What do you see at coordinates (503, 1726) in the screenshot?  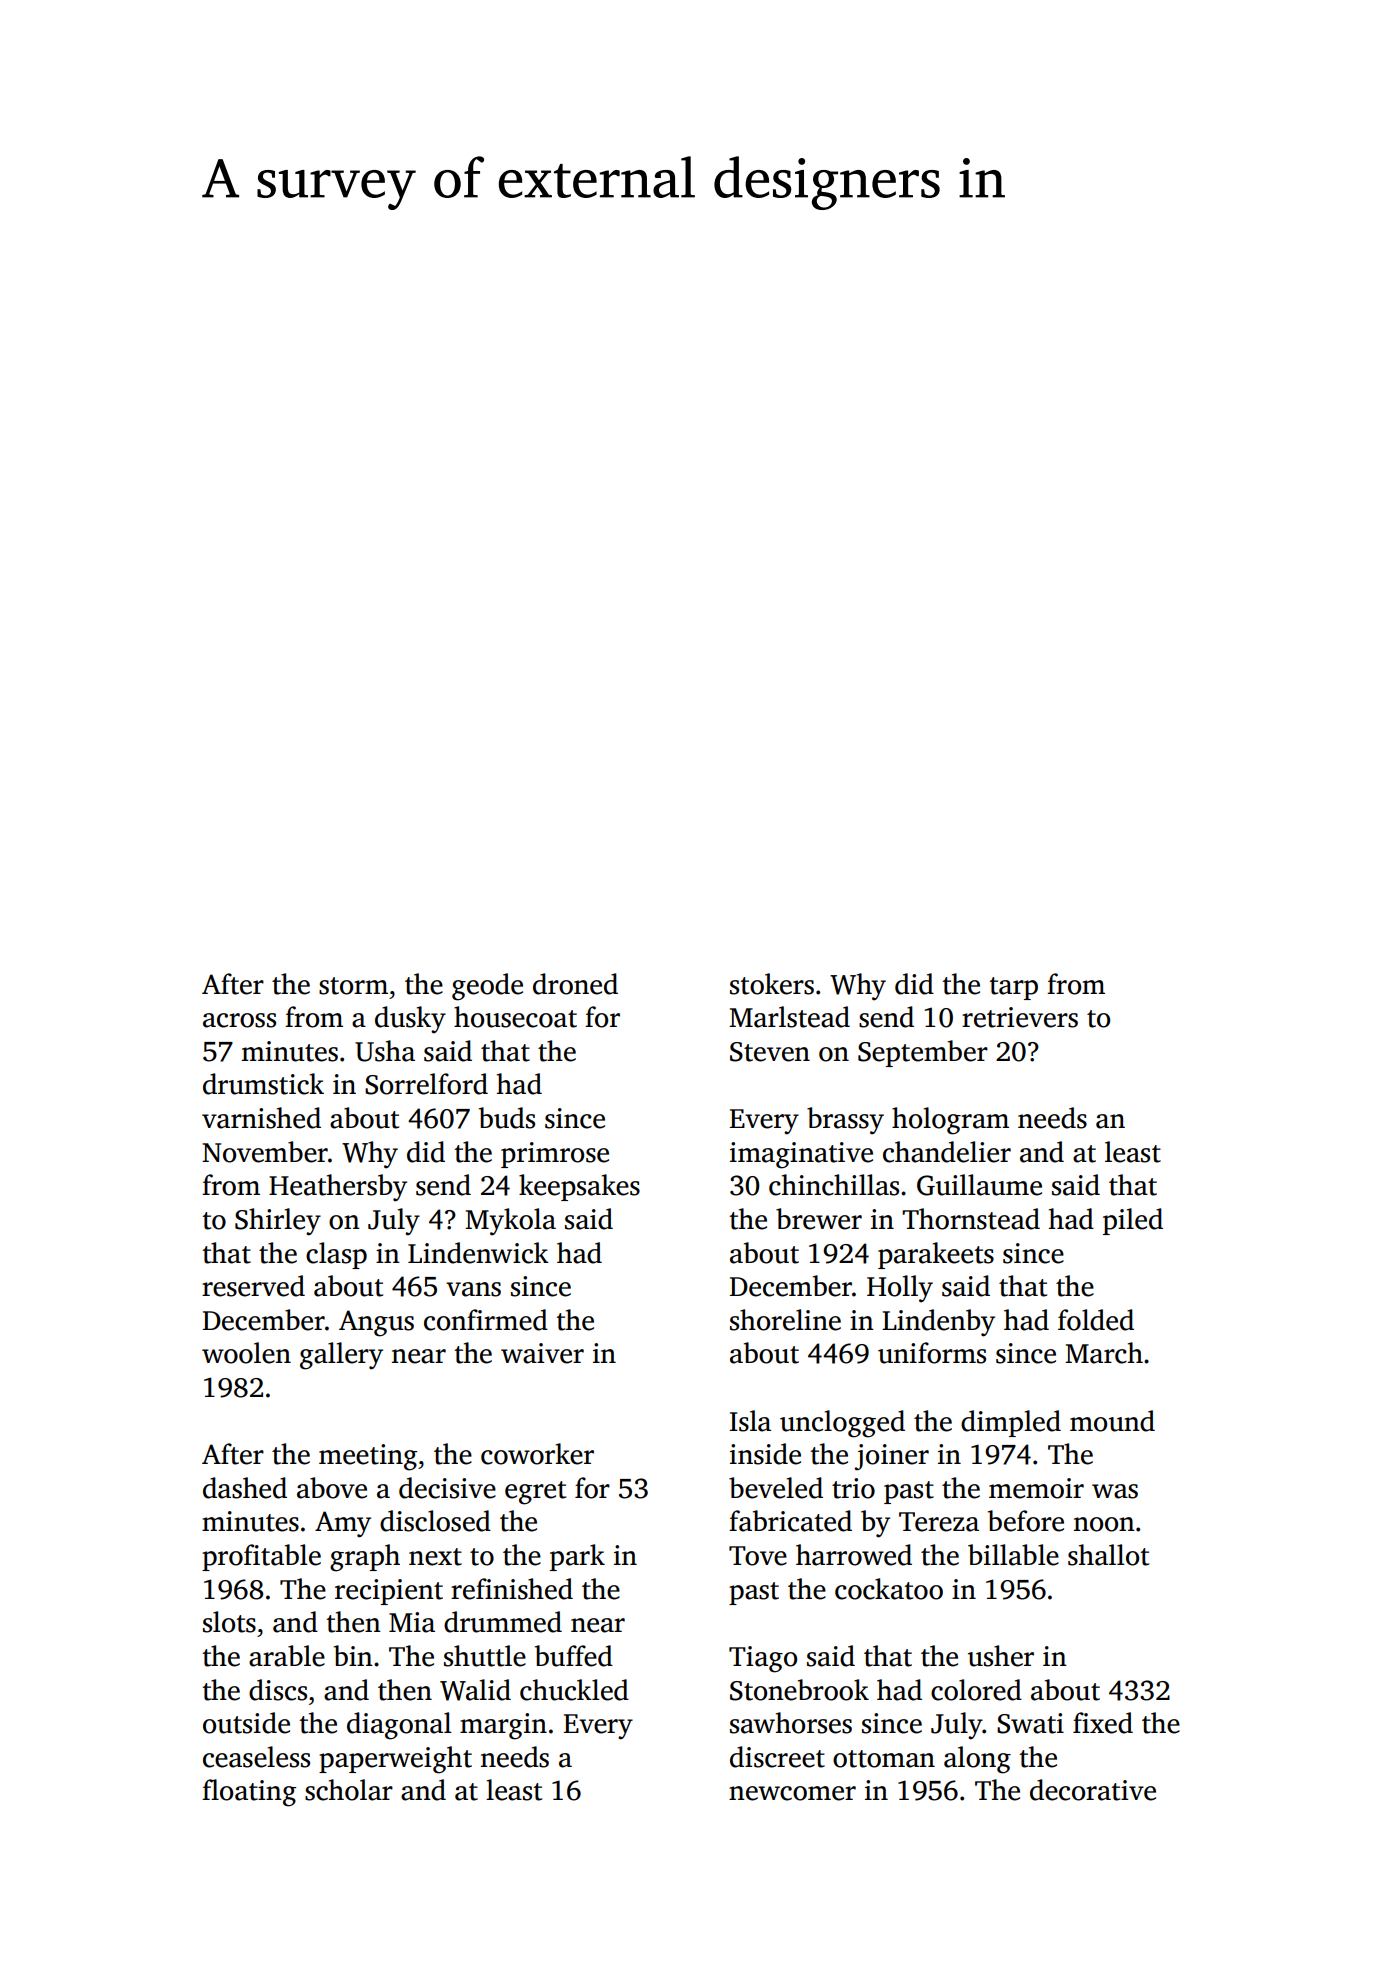 I see `margin` at bounding box center [503, 1726].
